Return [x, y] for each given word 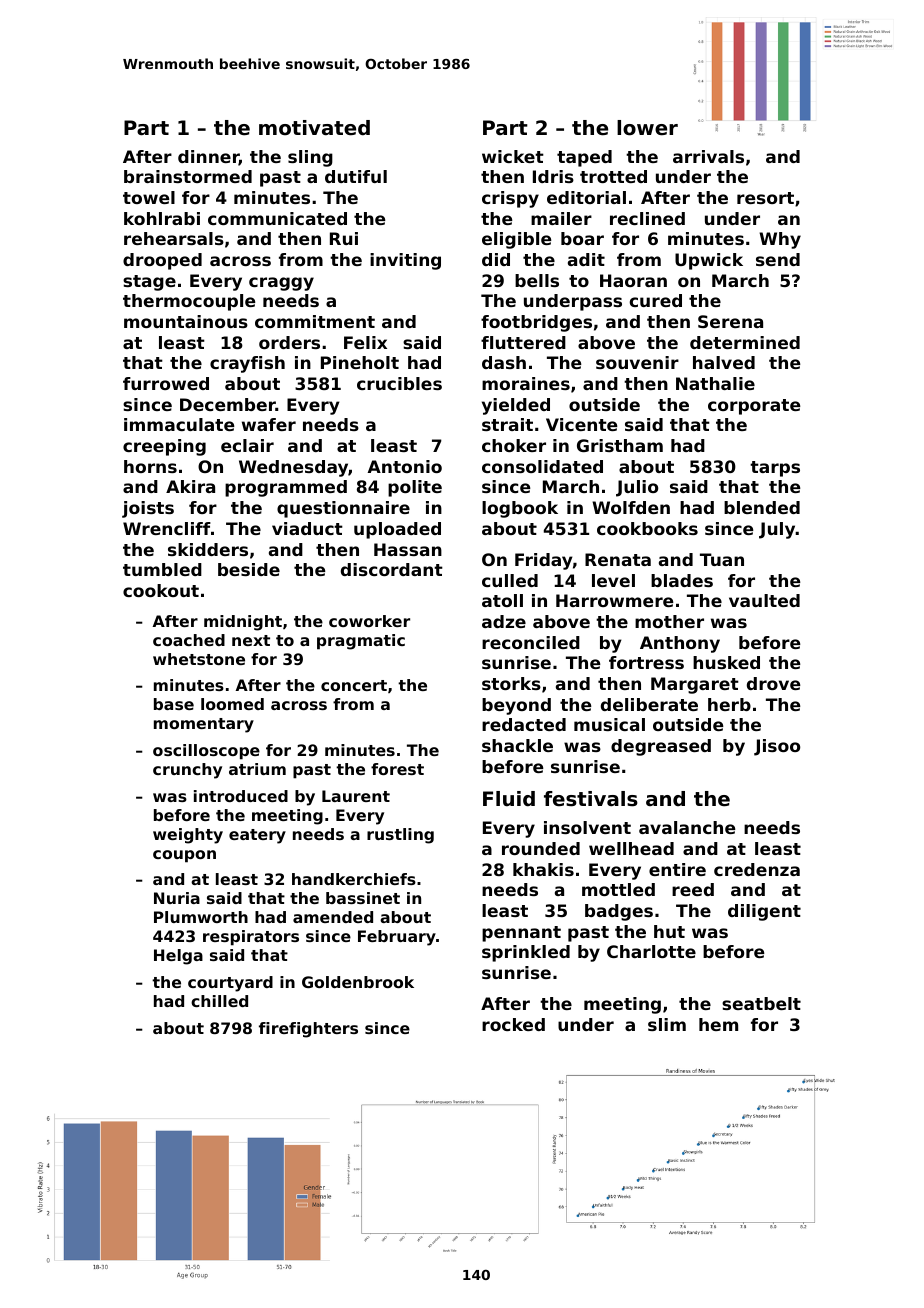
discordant [392, 569]
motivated [314, 128]
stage [149, 283]
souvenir [637, 362]
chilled [219, 1001]
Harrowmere [614, 600]
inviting [405, 261]
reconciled [531, 642]
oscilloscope [206, 752]
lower [647, 128]
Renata [618, 559]
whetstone [199, 659]
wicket [513, 156]
